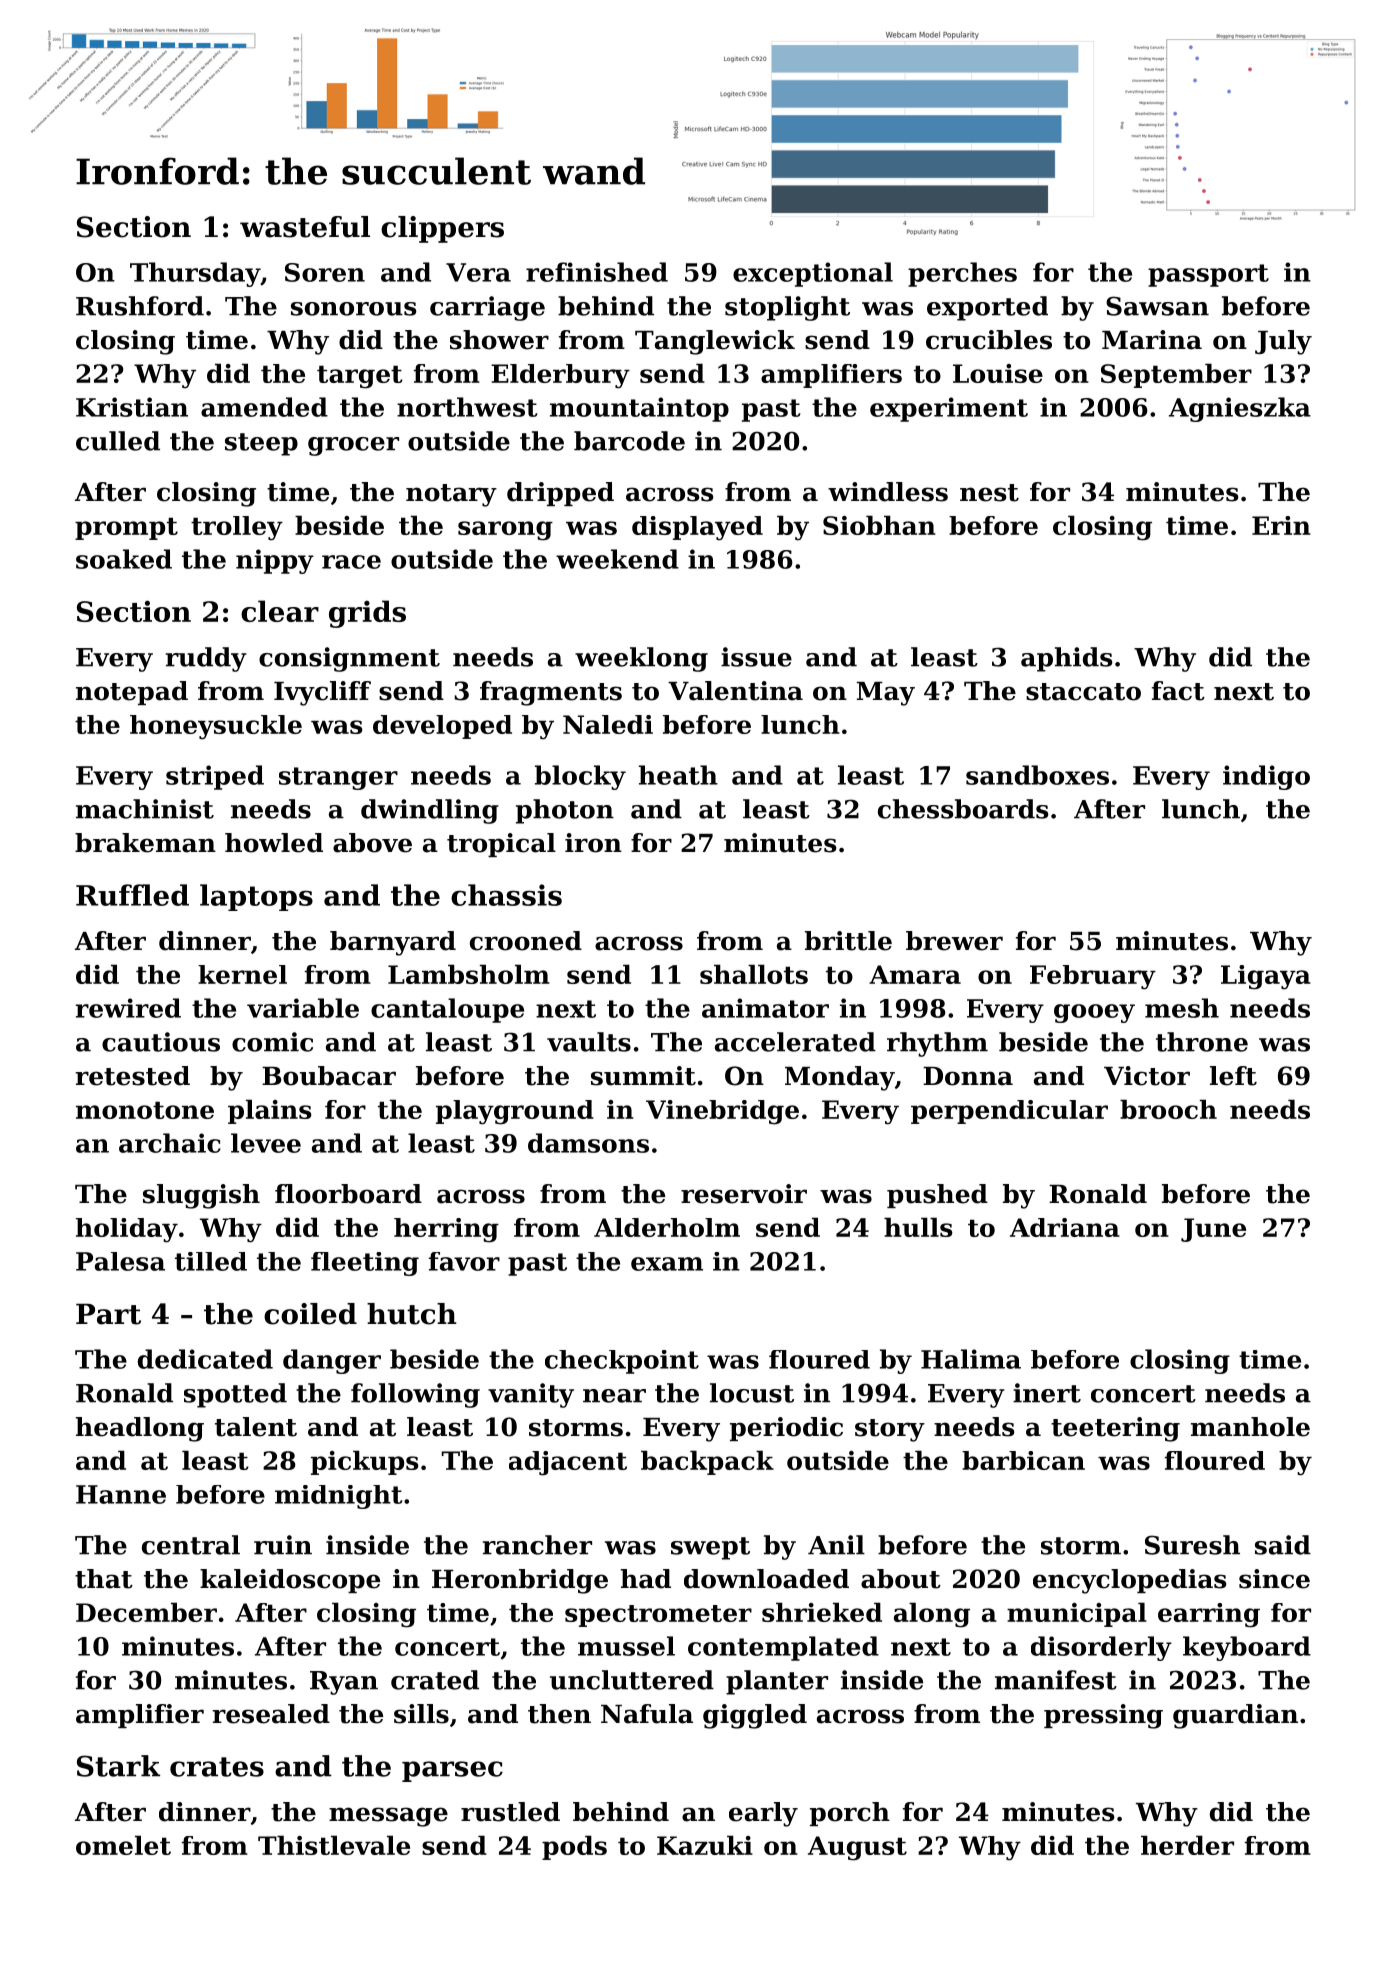  What do you see at coordinates (121, 1494) in the document?
I see `Hanne` at bounding box center [121, 1494].
